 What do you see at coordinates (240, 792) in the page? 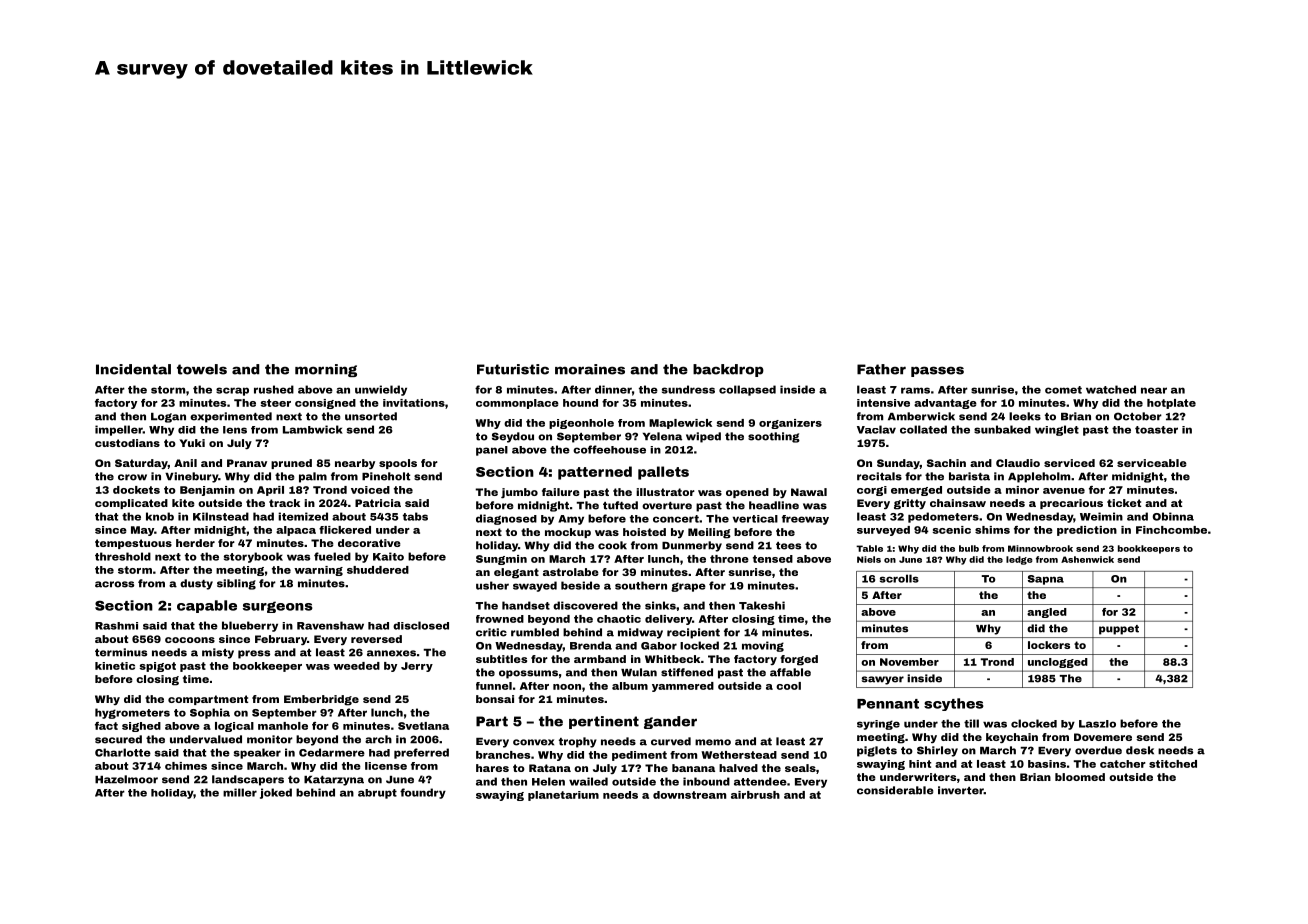
I see `miller` at bounding box center [240, 792].
